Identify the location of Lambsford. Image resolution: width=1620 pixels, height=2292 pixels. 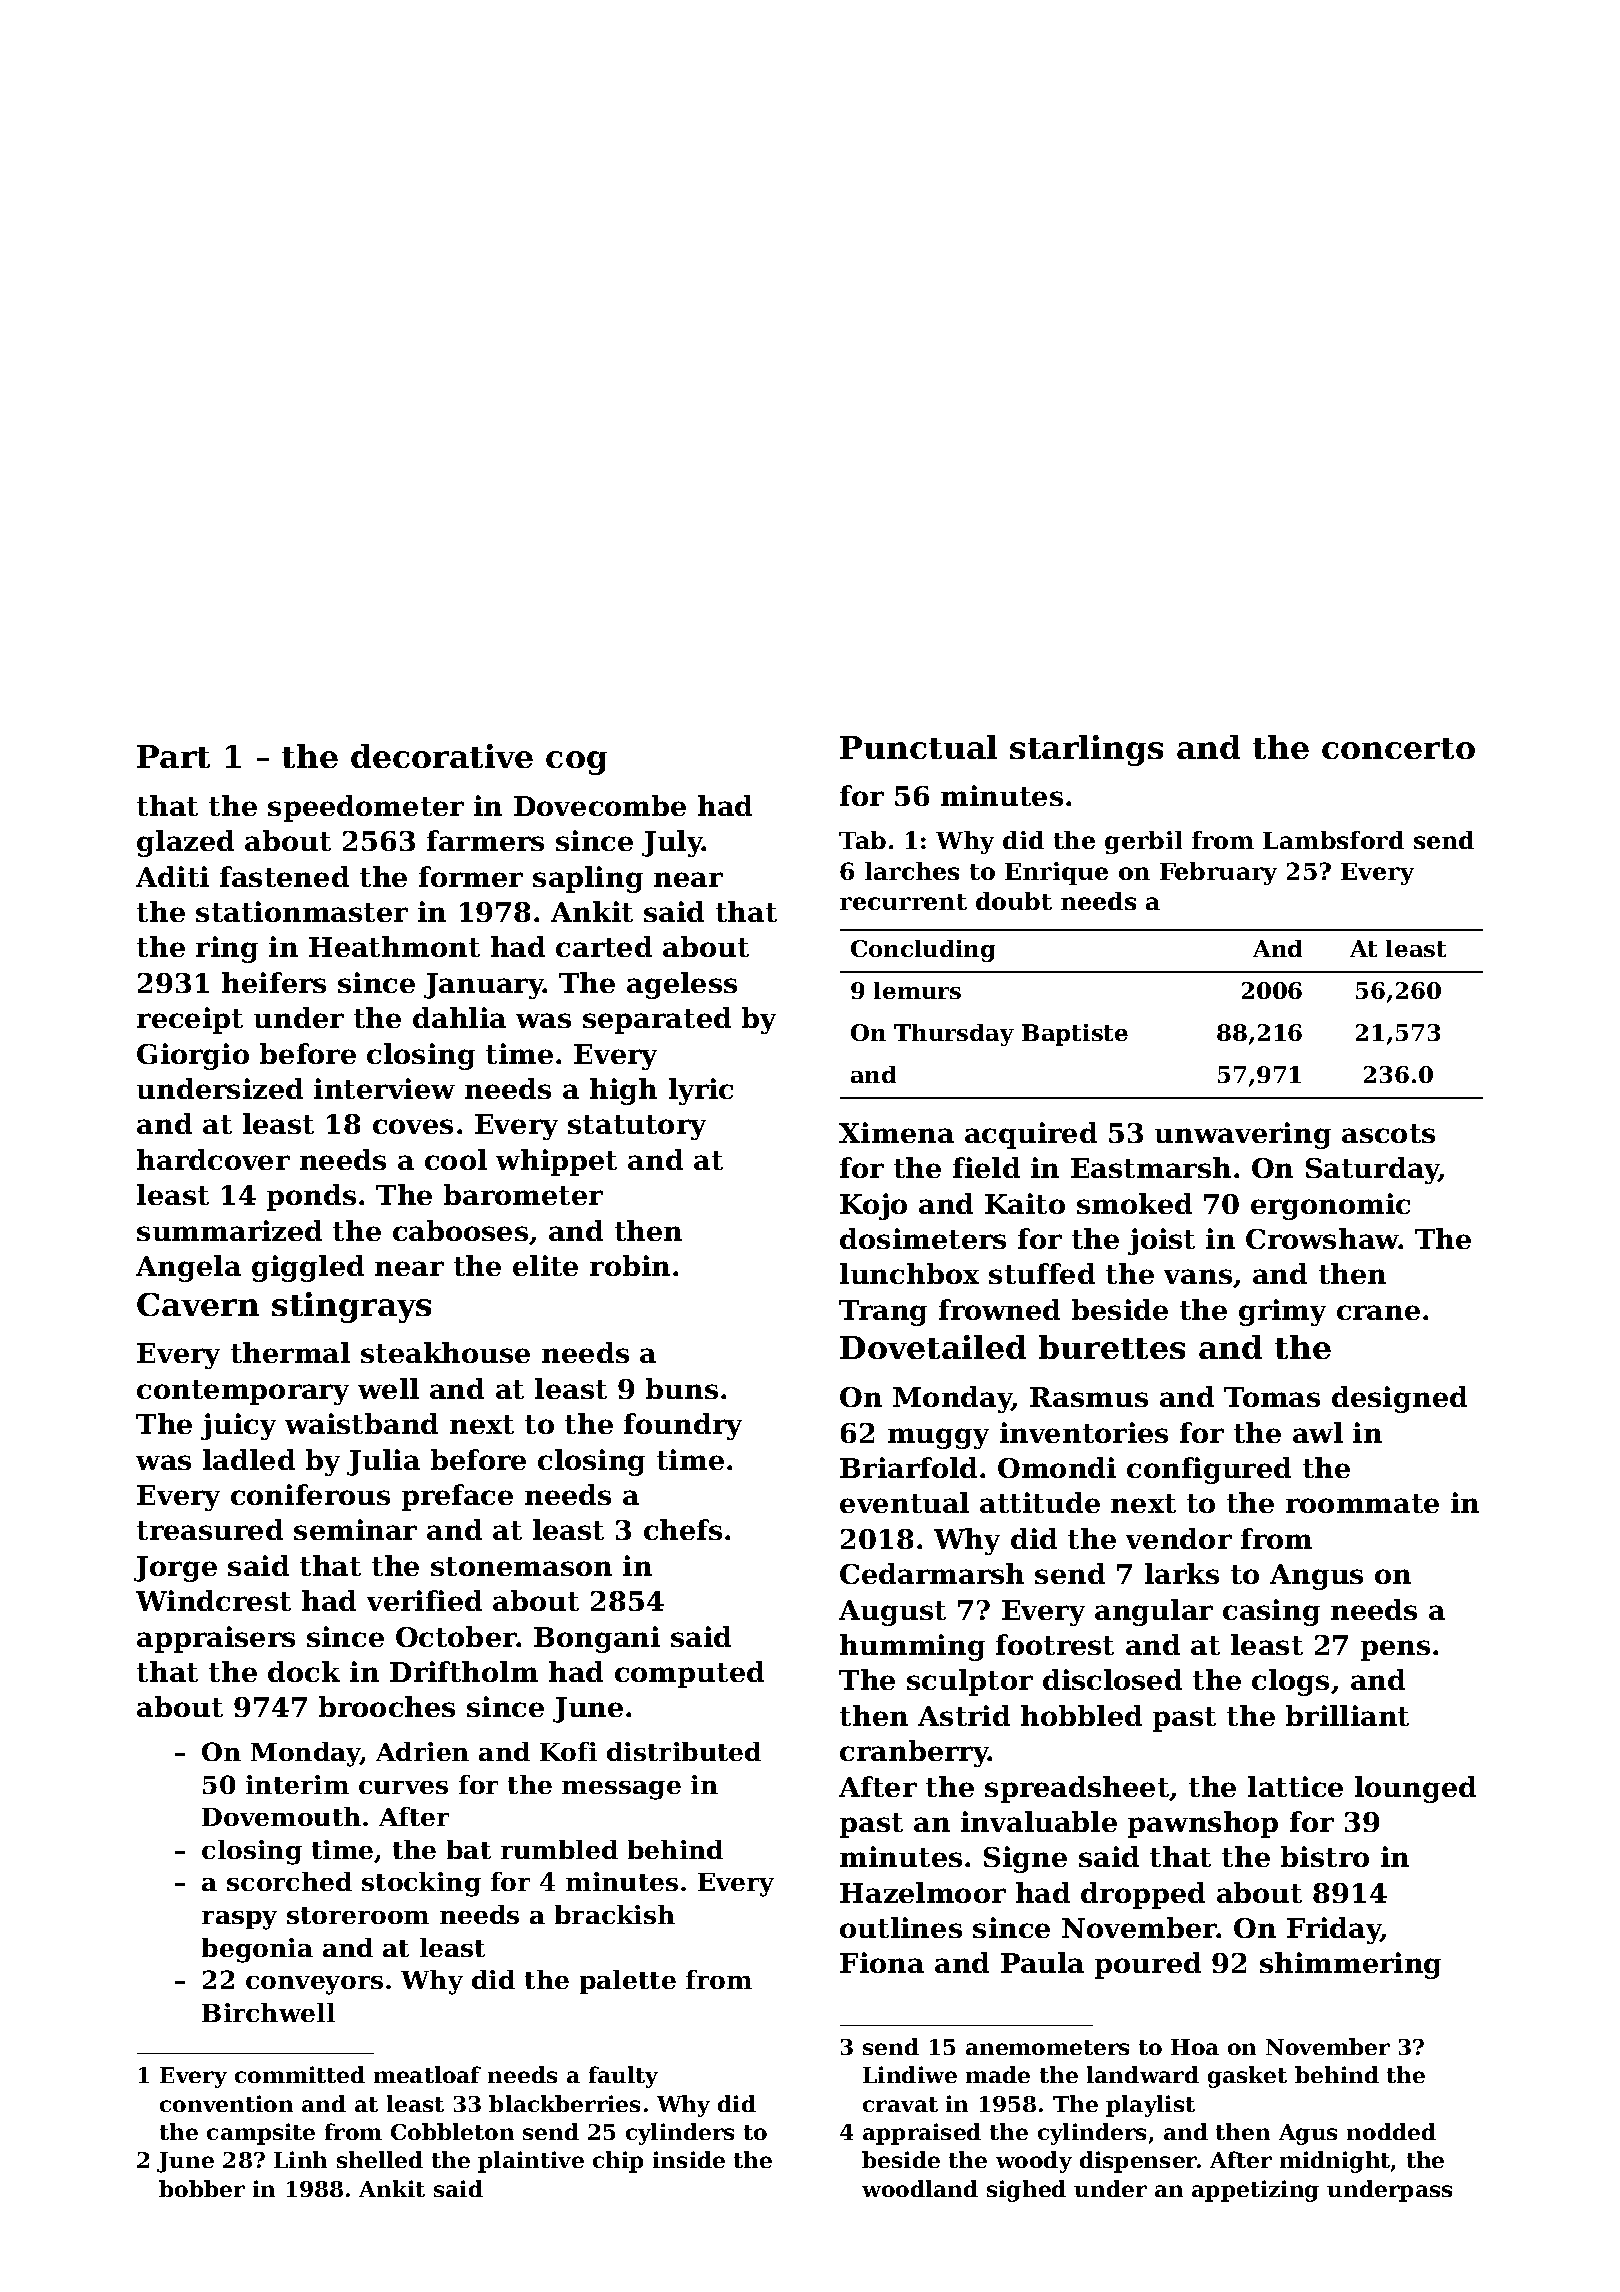
(1333, 840).
